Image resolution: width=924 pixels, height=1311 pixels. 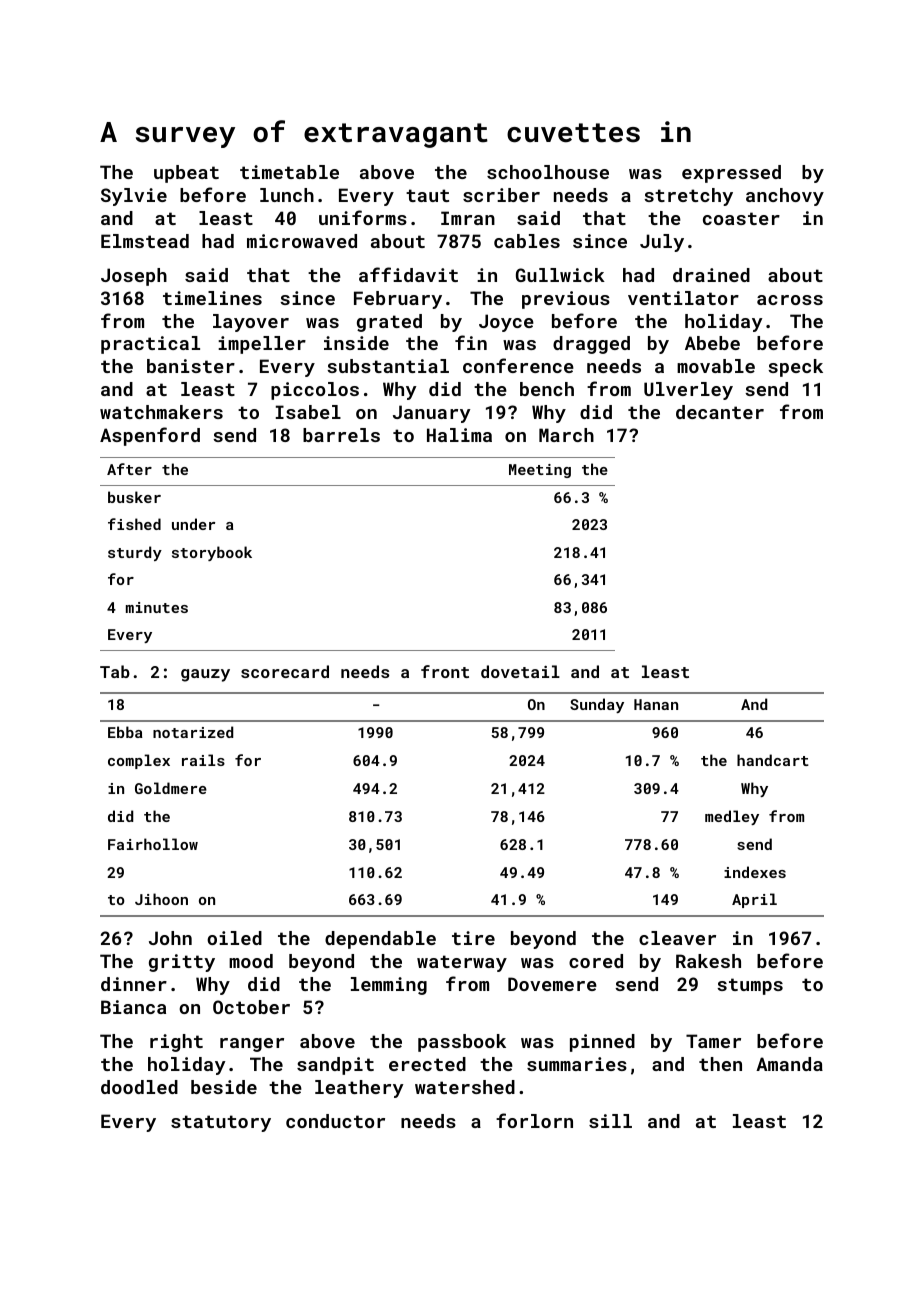 I want to click on across, so click(x=790, y=300).
